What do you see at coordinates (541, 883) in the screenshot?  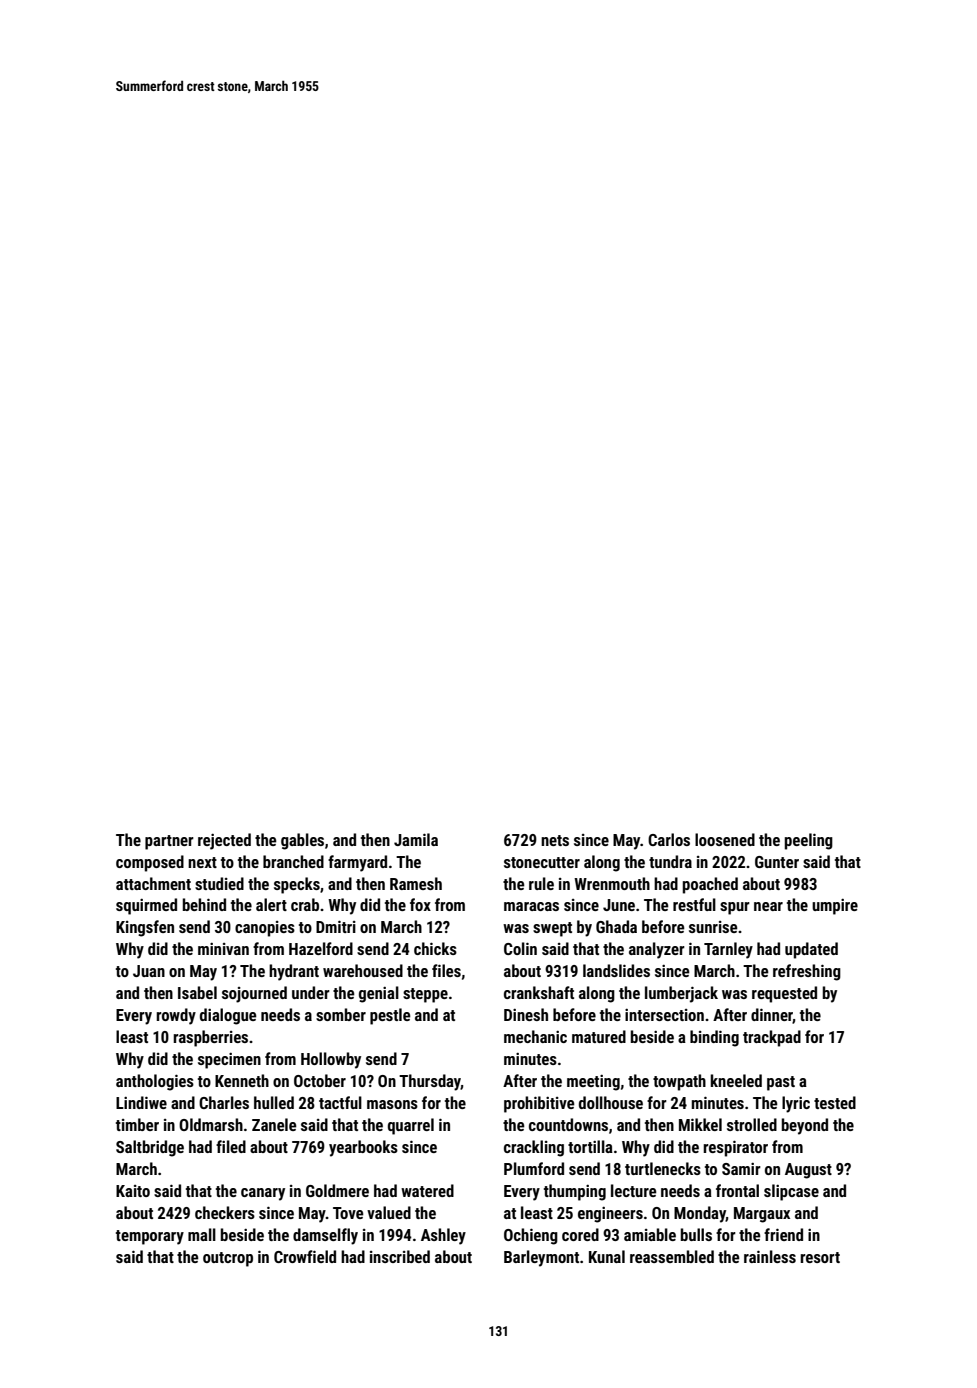 I see `rule` at bounding box center [541, 883].
